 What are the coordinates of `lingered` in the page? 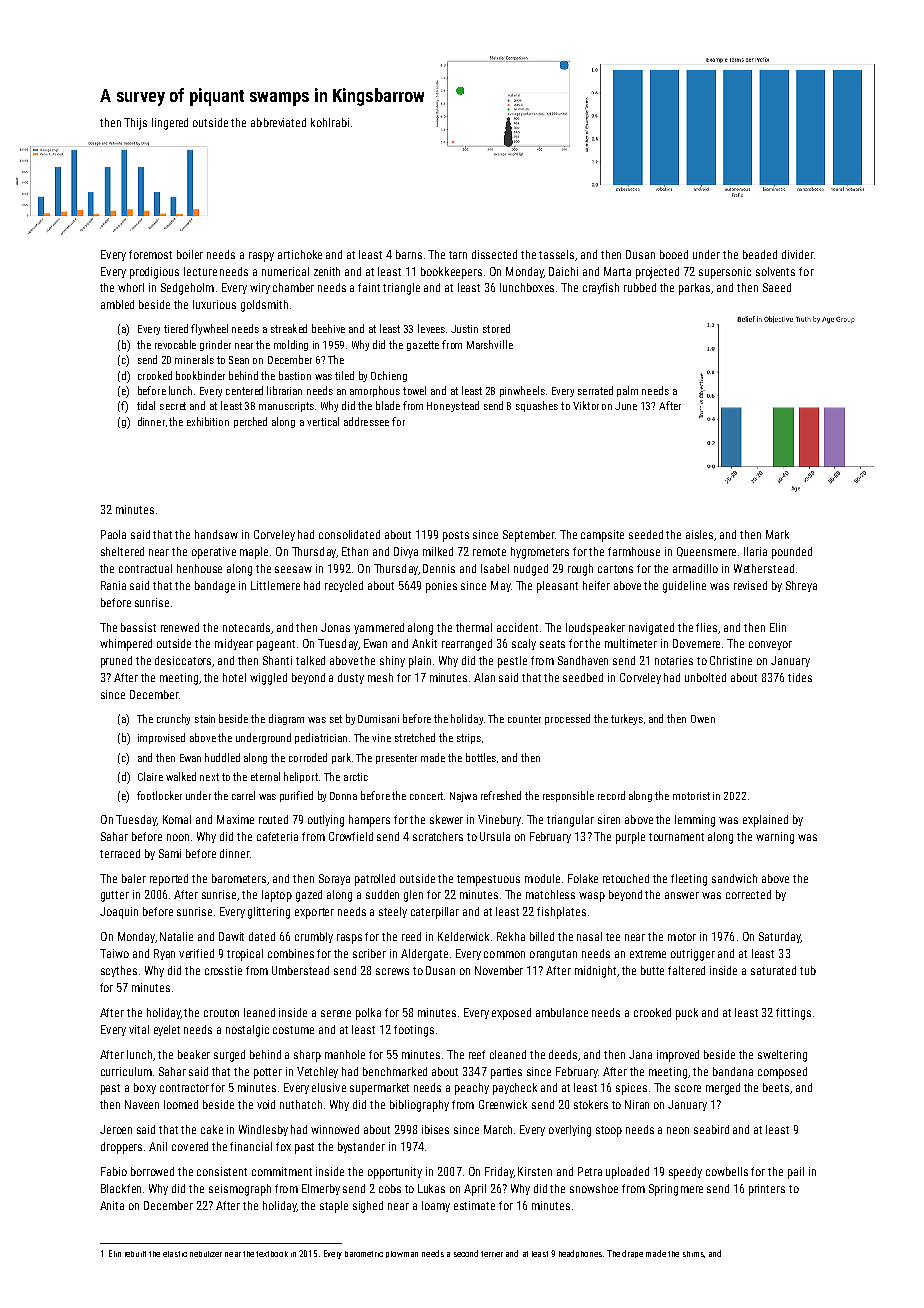 It's located at (170, 124).
